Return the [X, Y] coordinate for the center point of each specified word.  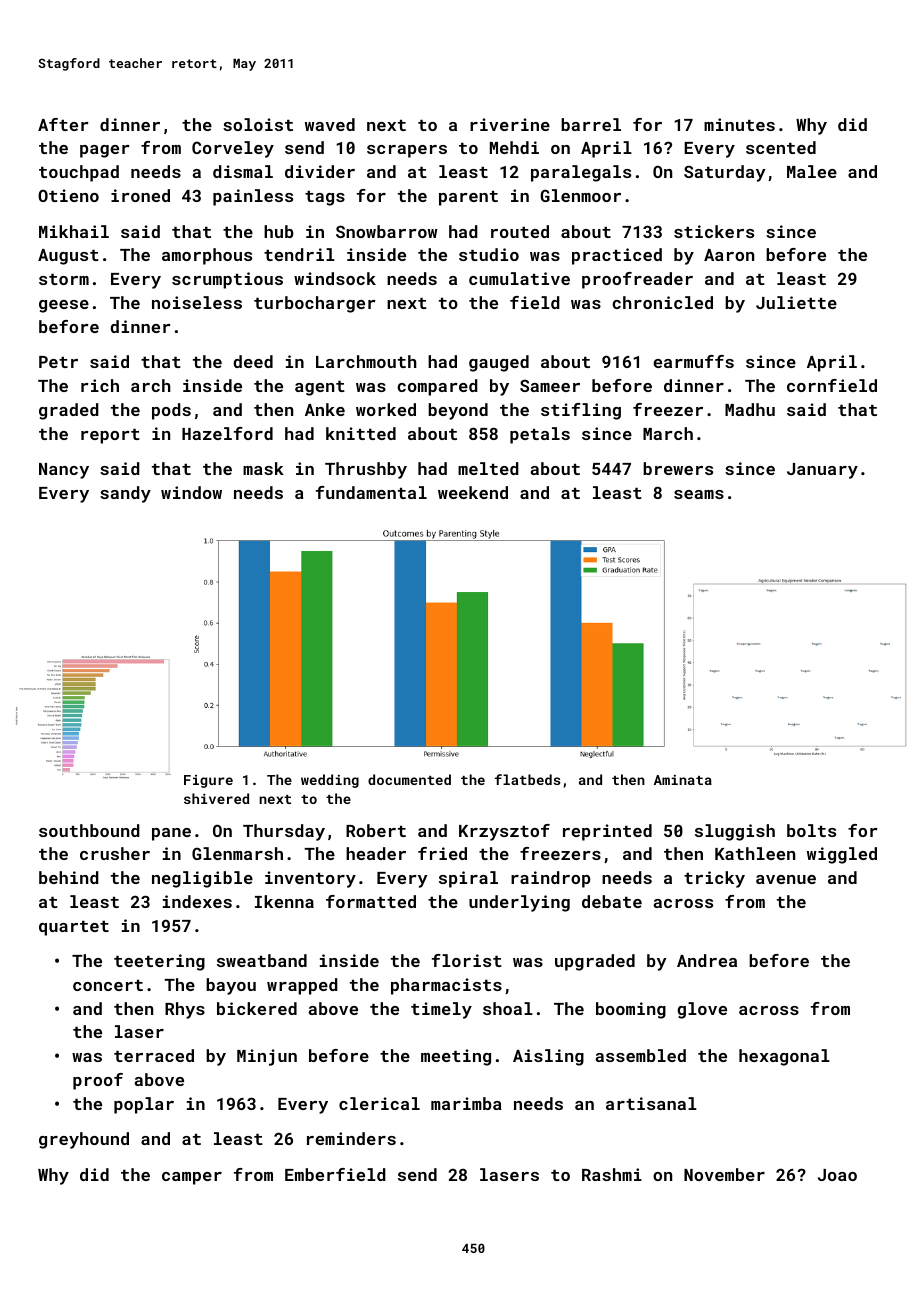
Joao [837, 1175]
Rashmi [612, 1174]
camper [192, 1178]
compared [437, 387]
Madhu [750, 409]
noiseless [197, 302]
